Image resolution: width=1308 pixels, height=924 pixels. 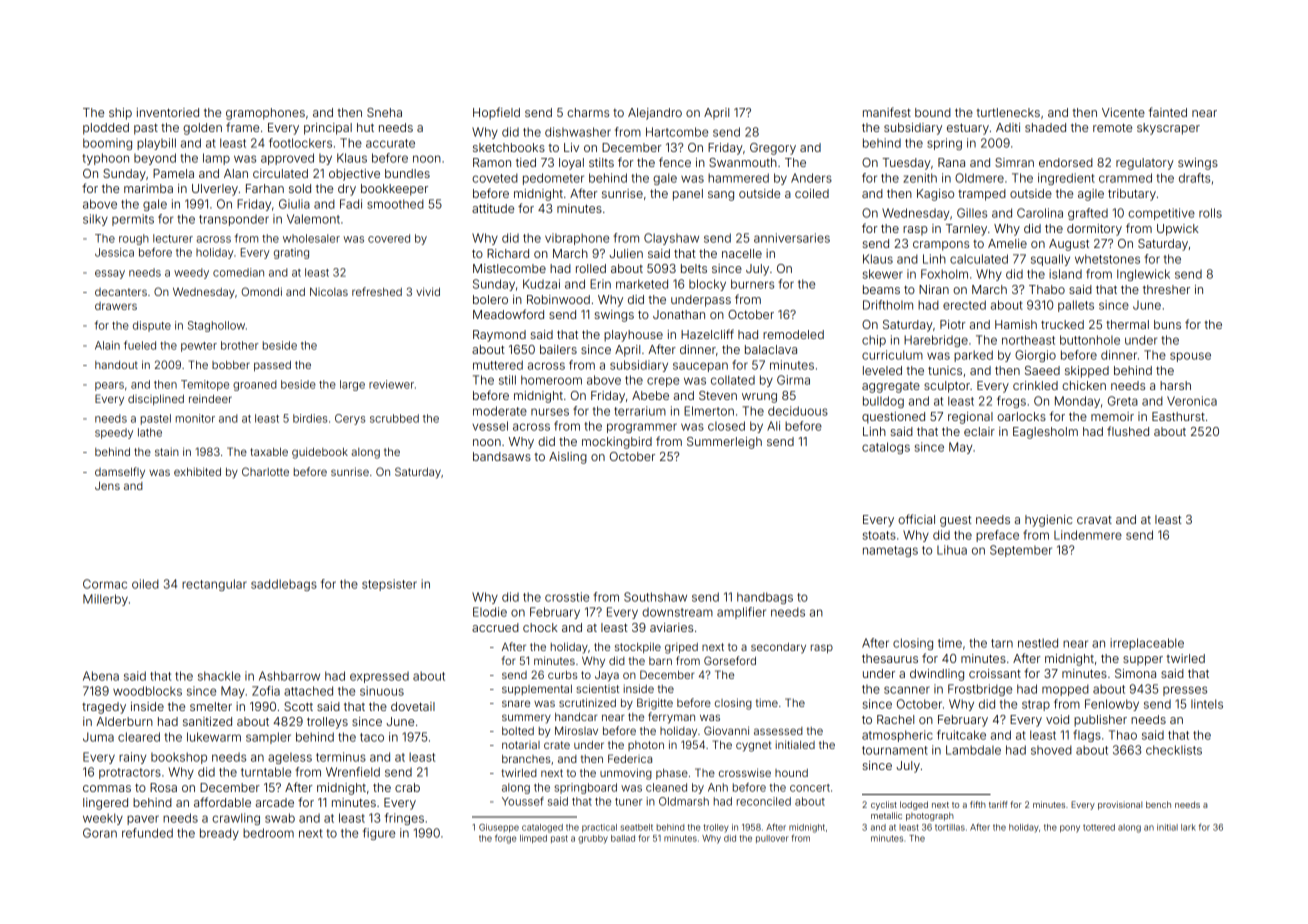 What do you see at coordinates (269, 452) in the screenshot?
I see `taxable` at bounding box center [269, 452].
